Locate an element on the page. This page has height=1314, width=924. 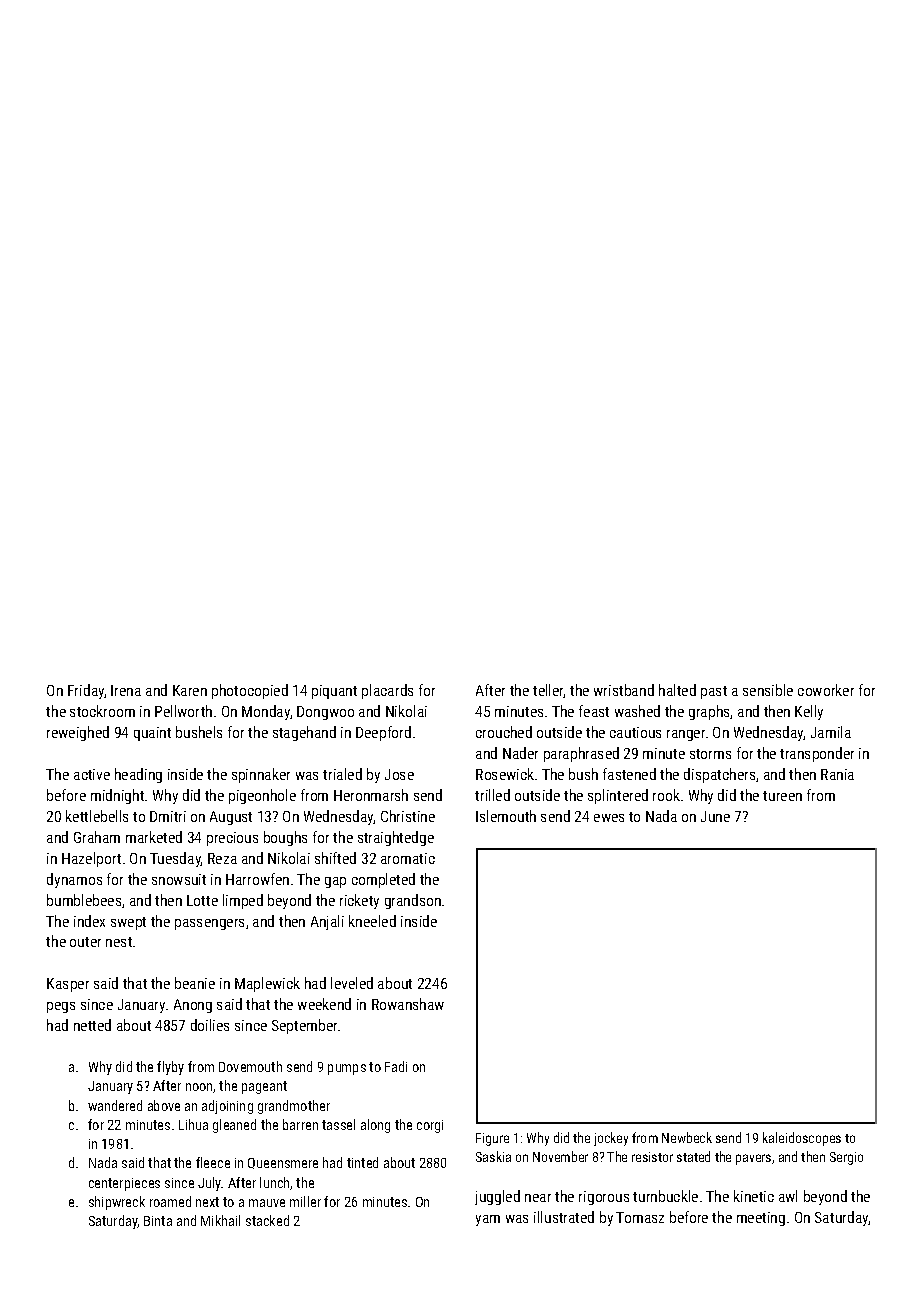
Islemouth is located at coordinates (506, 816).
